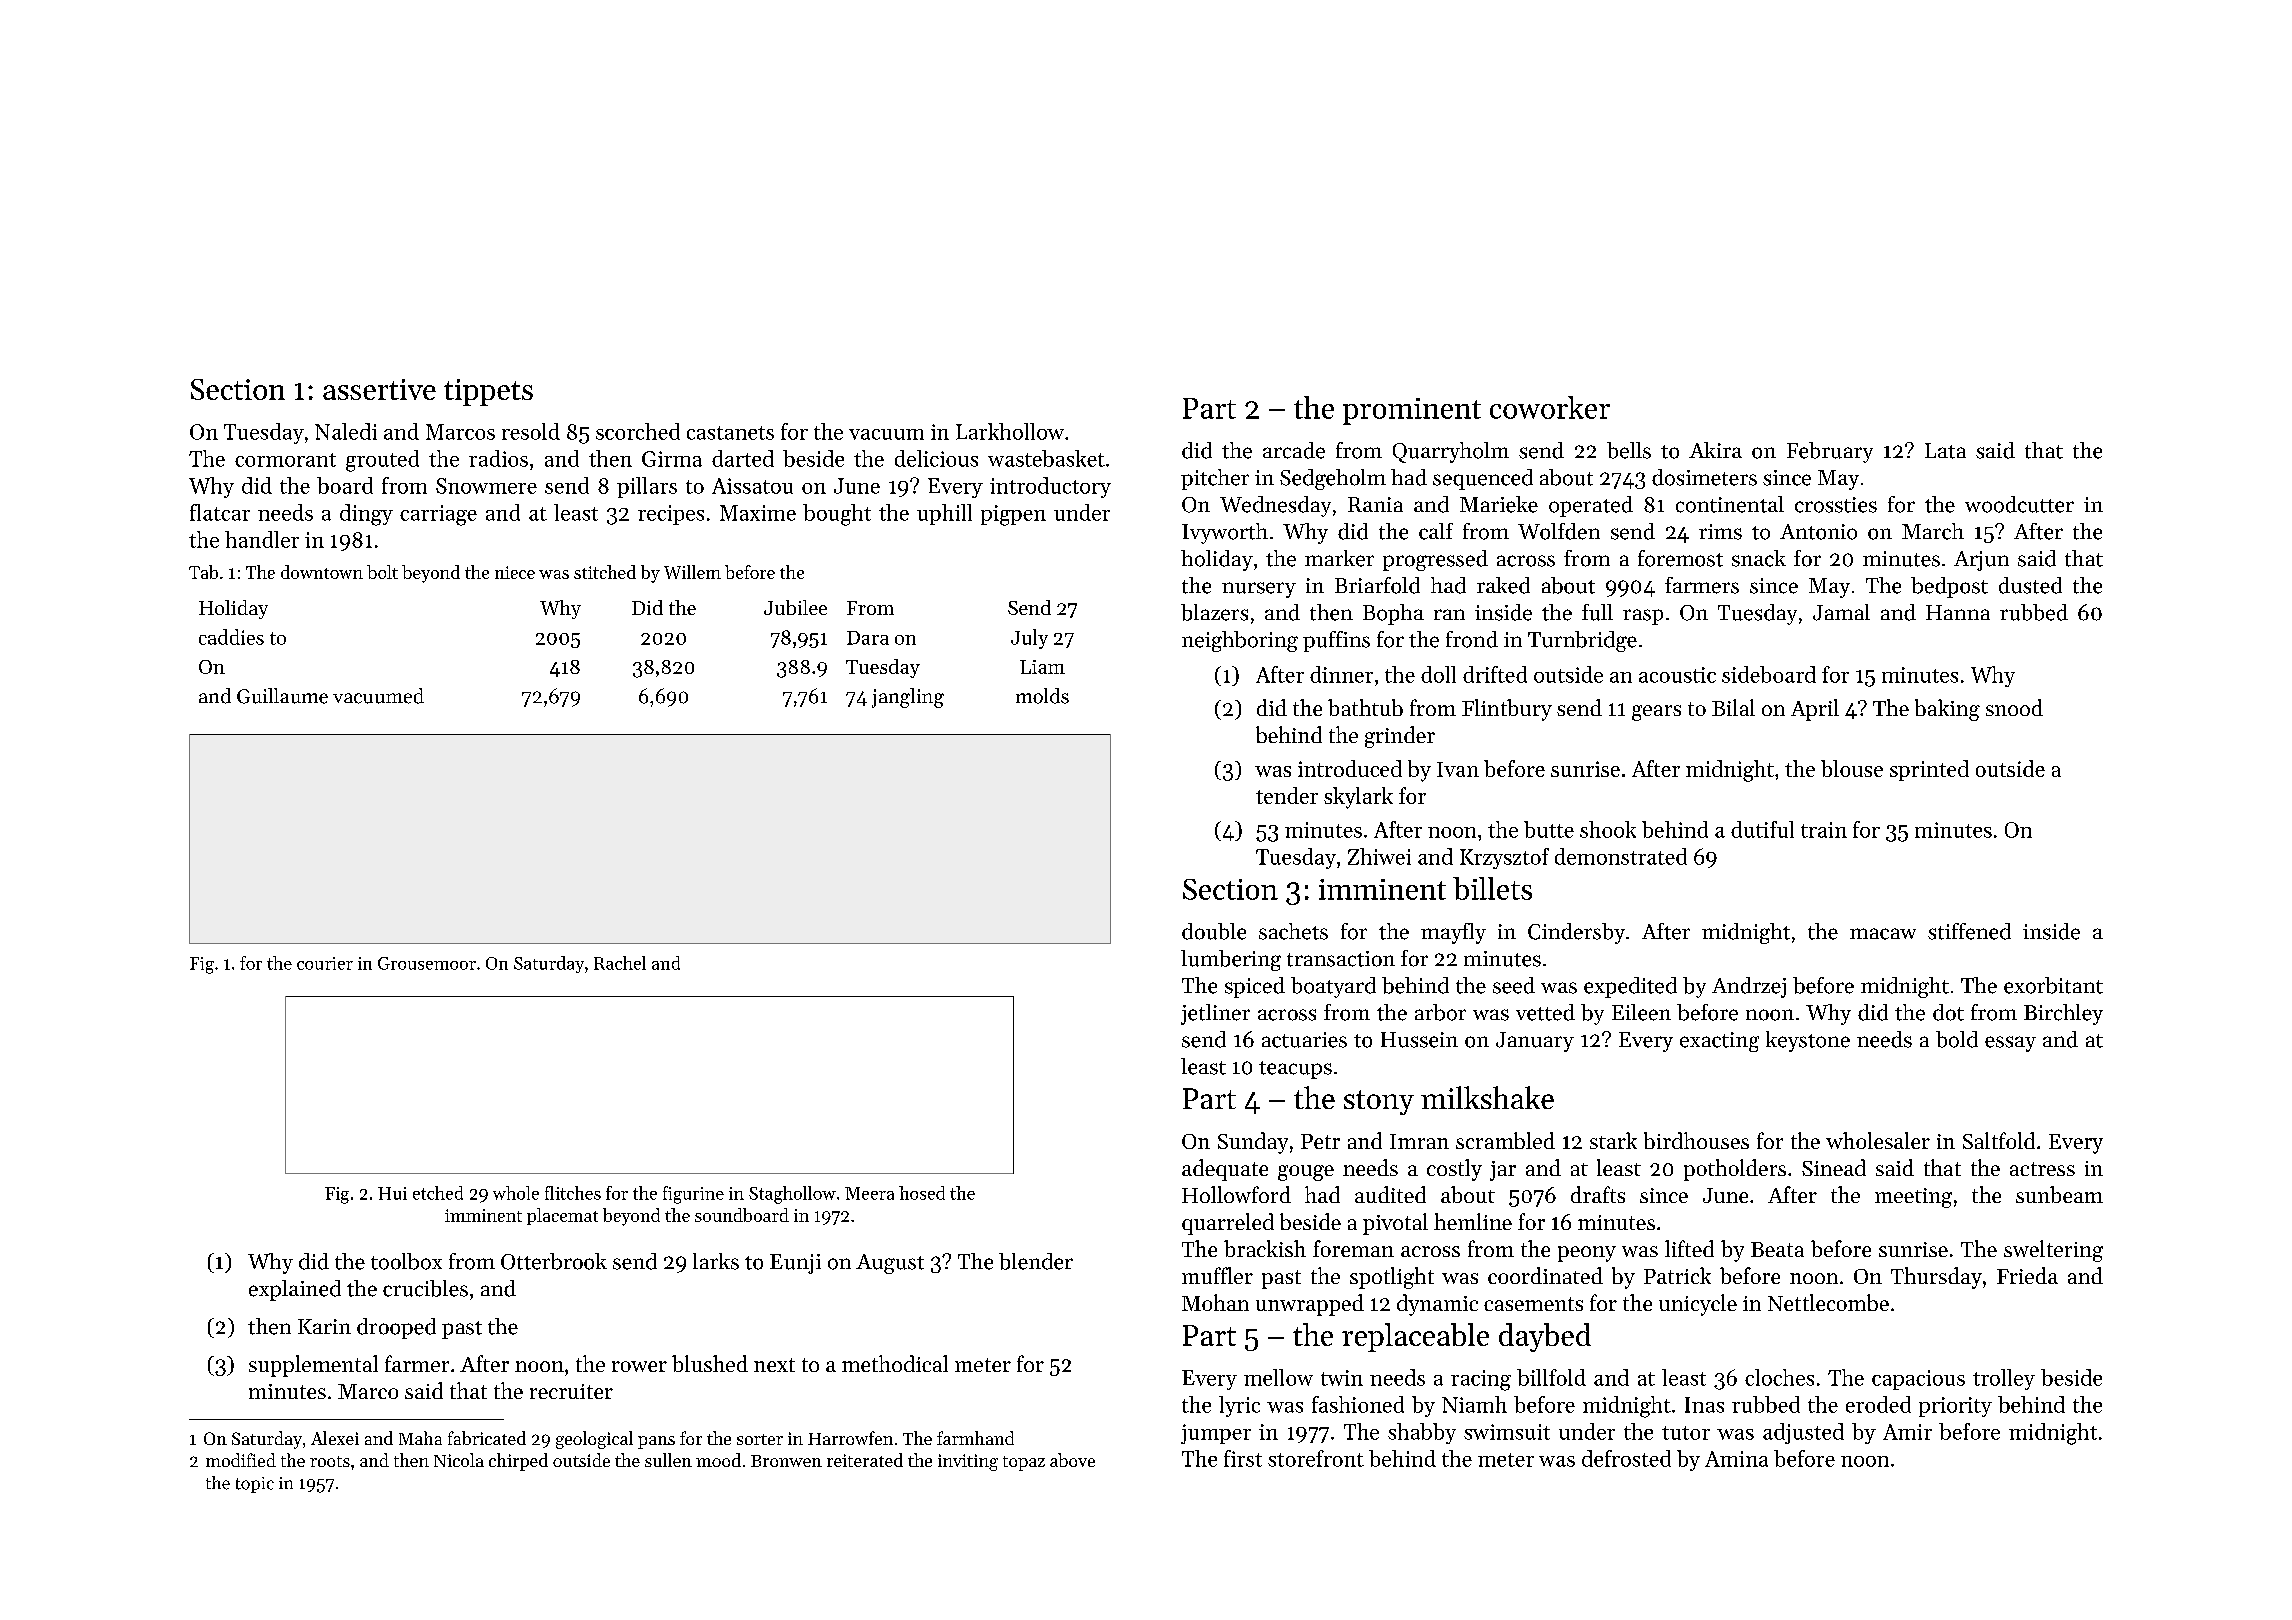 Image resolution: width=2292 pixels, height=1620 pixels. I want to click on courier, so click(325, 963).
